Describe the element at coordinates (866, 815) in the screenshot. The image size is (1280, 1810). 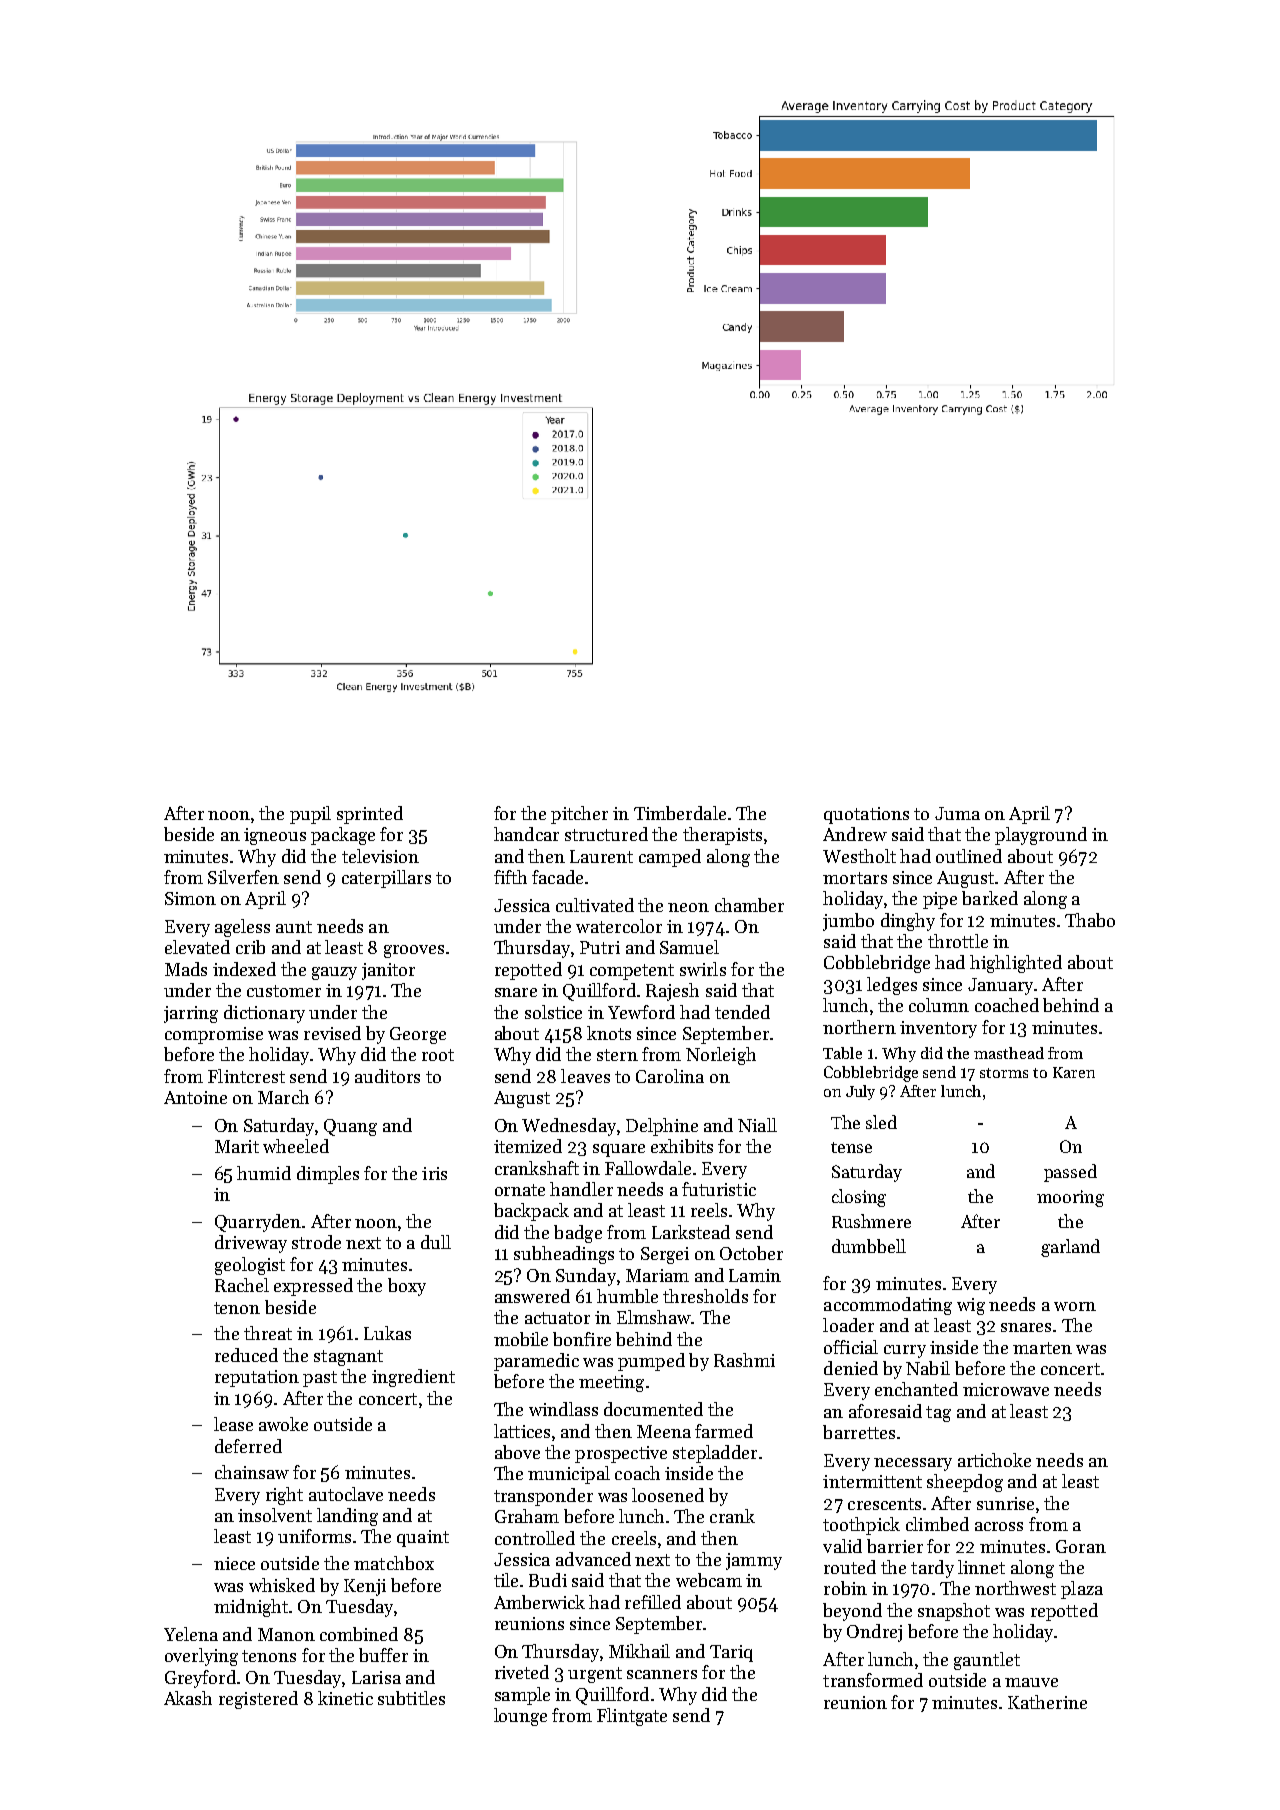
I see `quotations` at that location.
